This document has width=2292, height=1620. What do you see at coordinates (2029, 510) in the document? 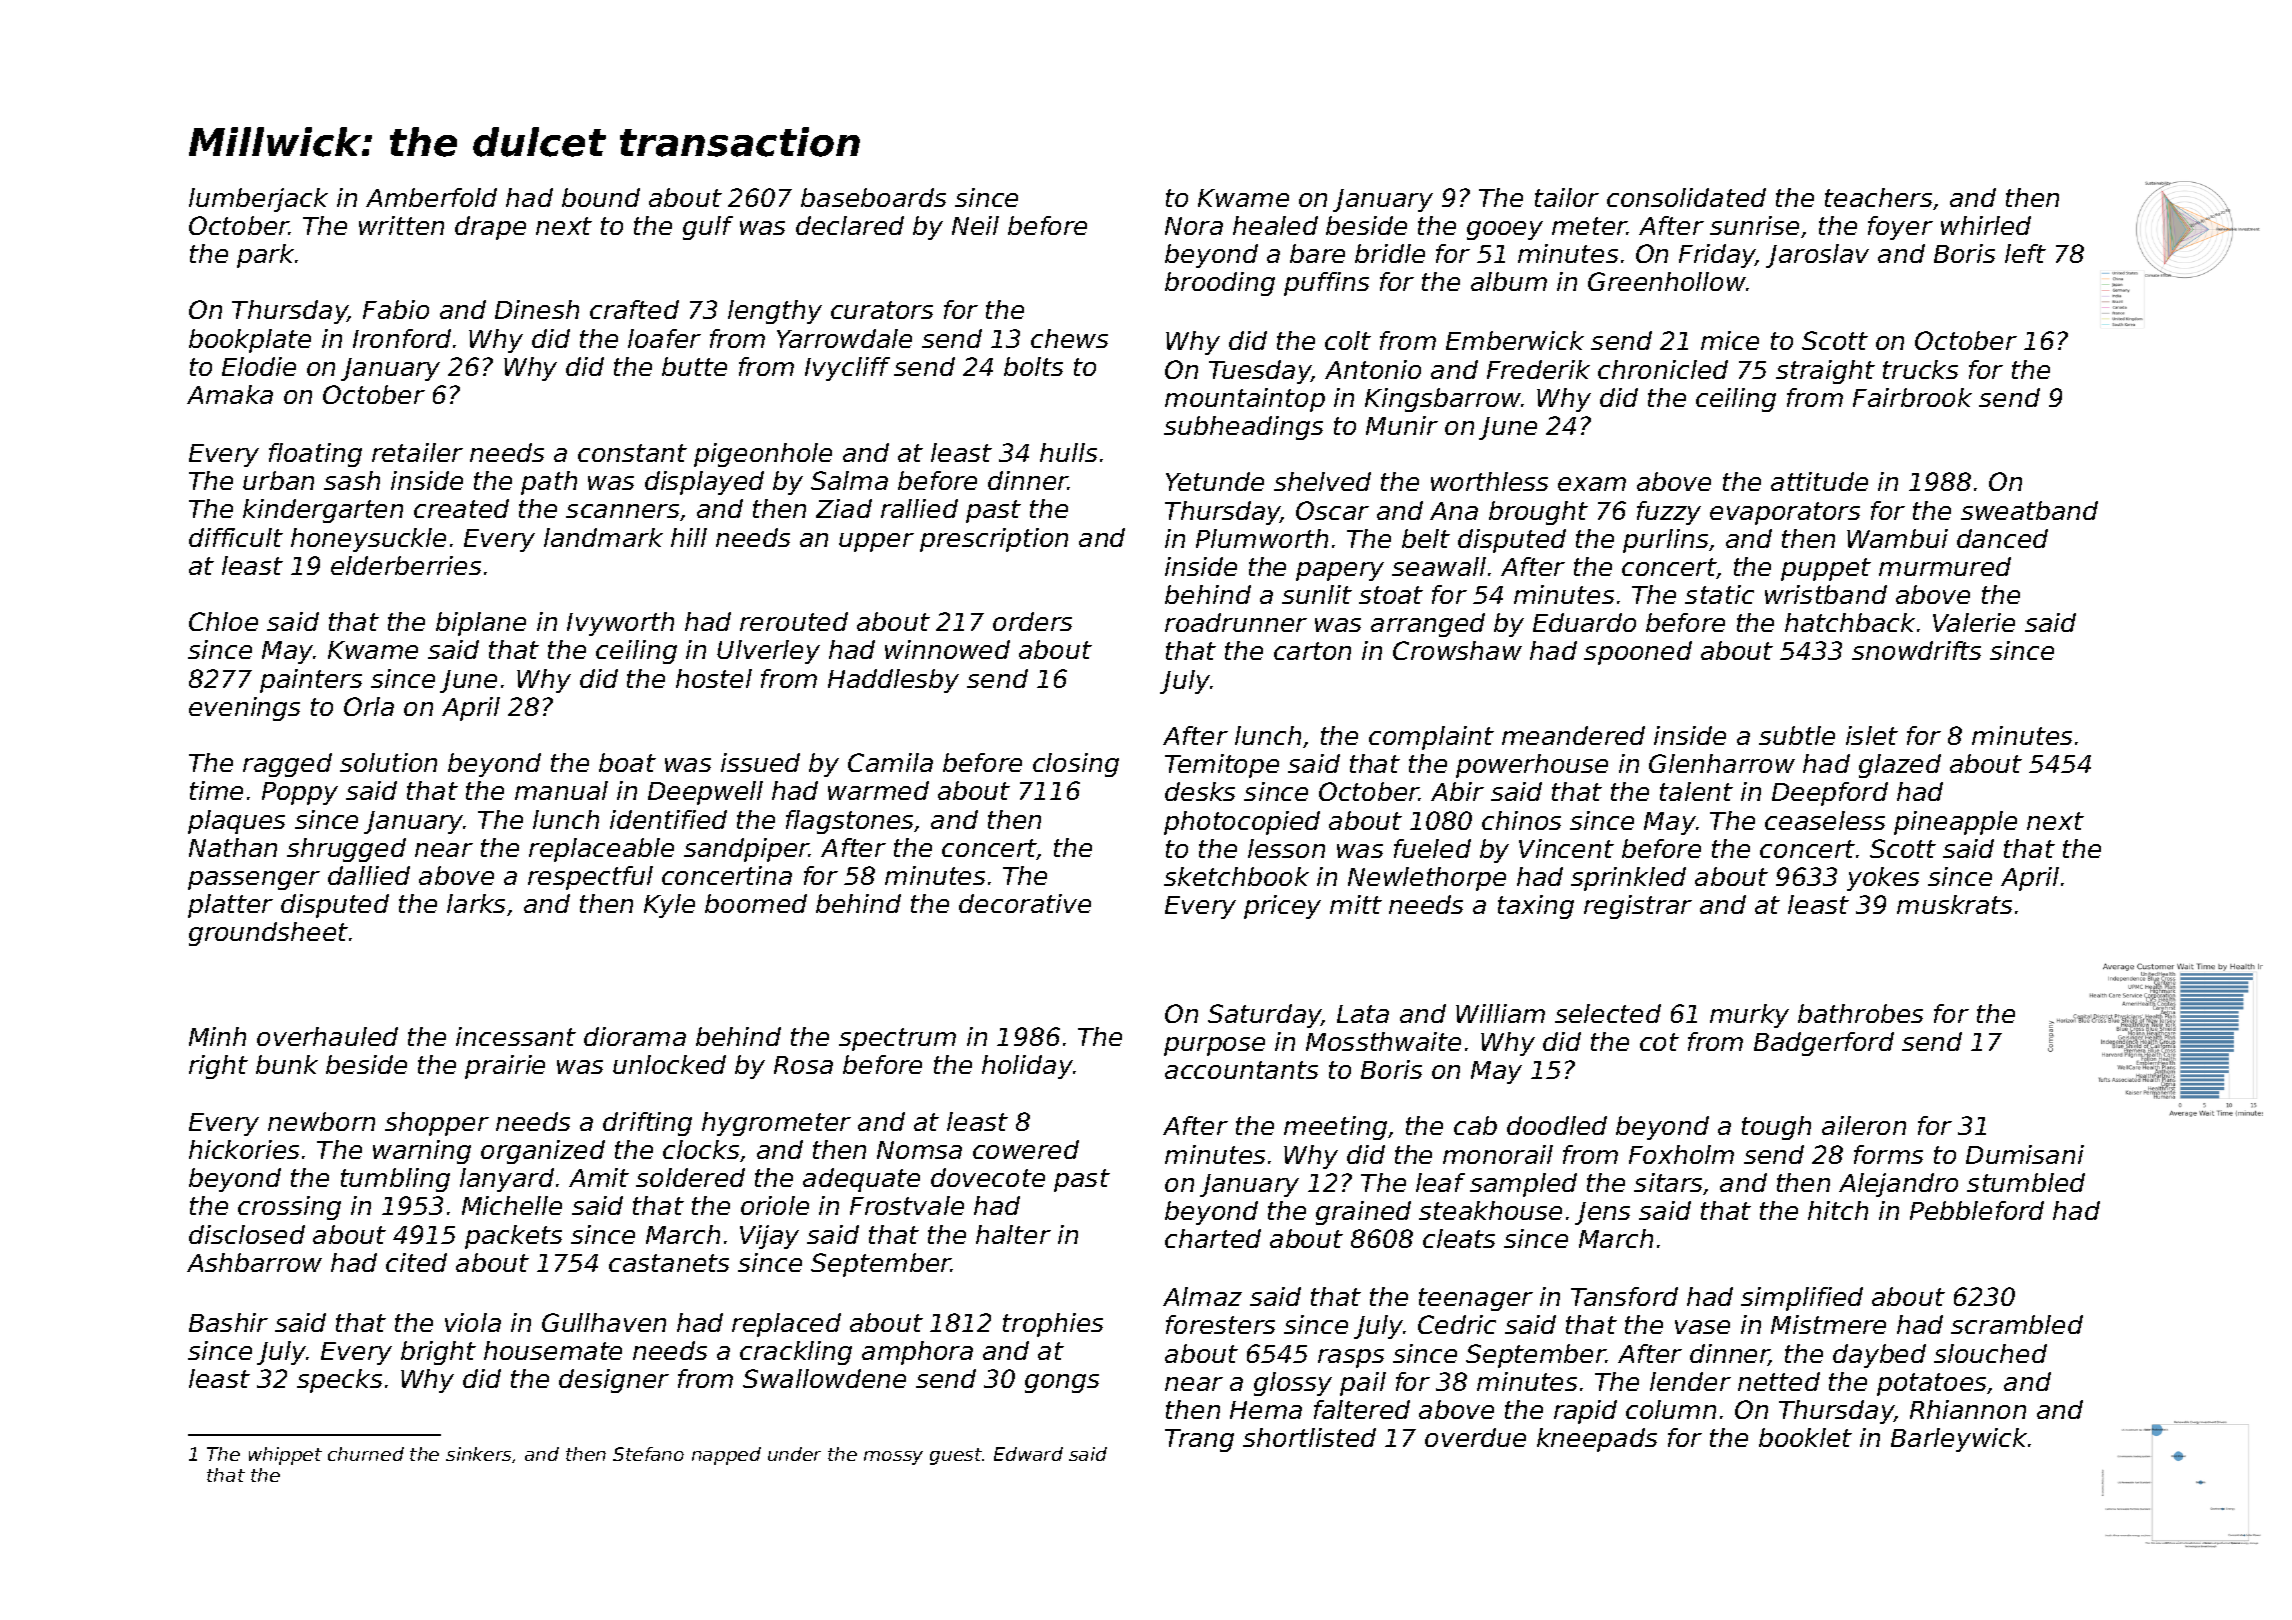
I see `sweatband` at bounding box center [2029, 510].
